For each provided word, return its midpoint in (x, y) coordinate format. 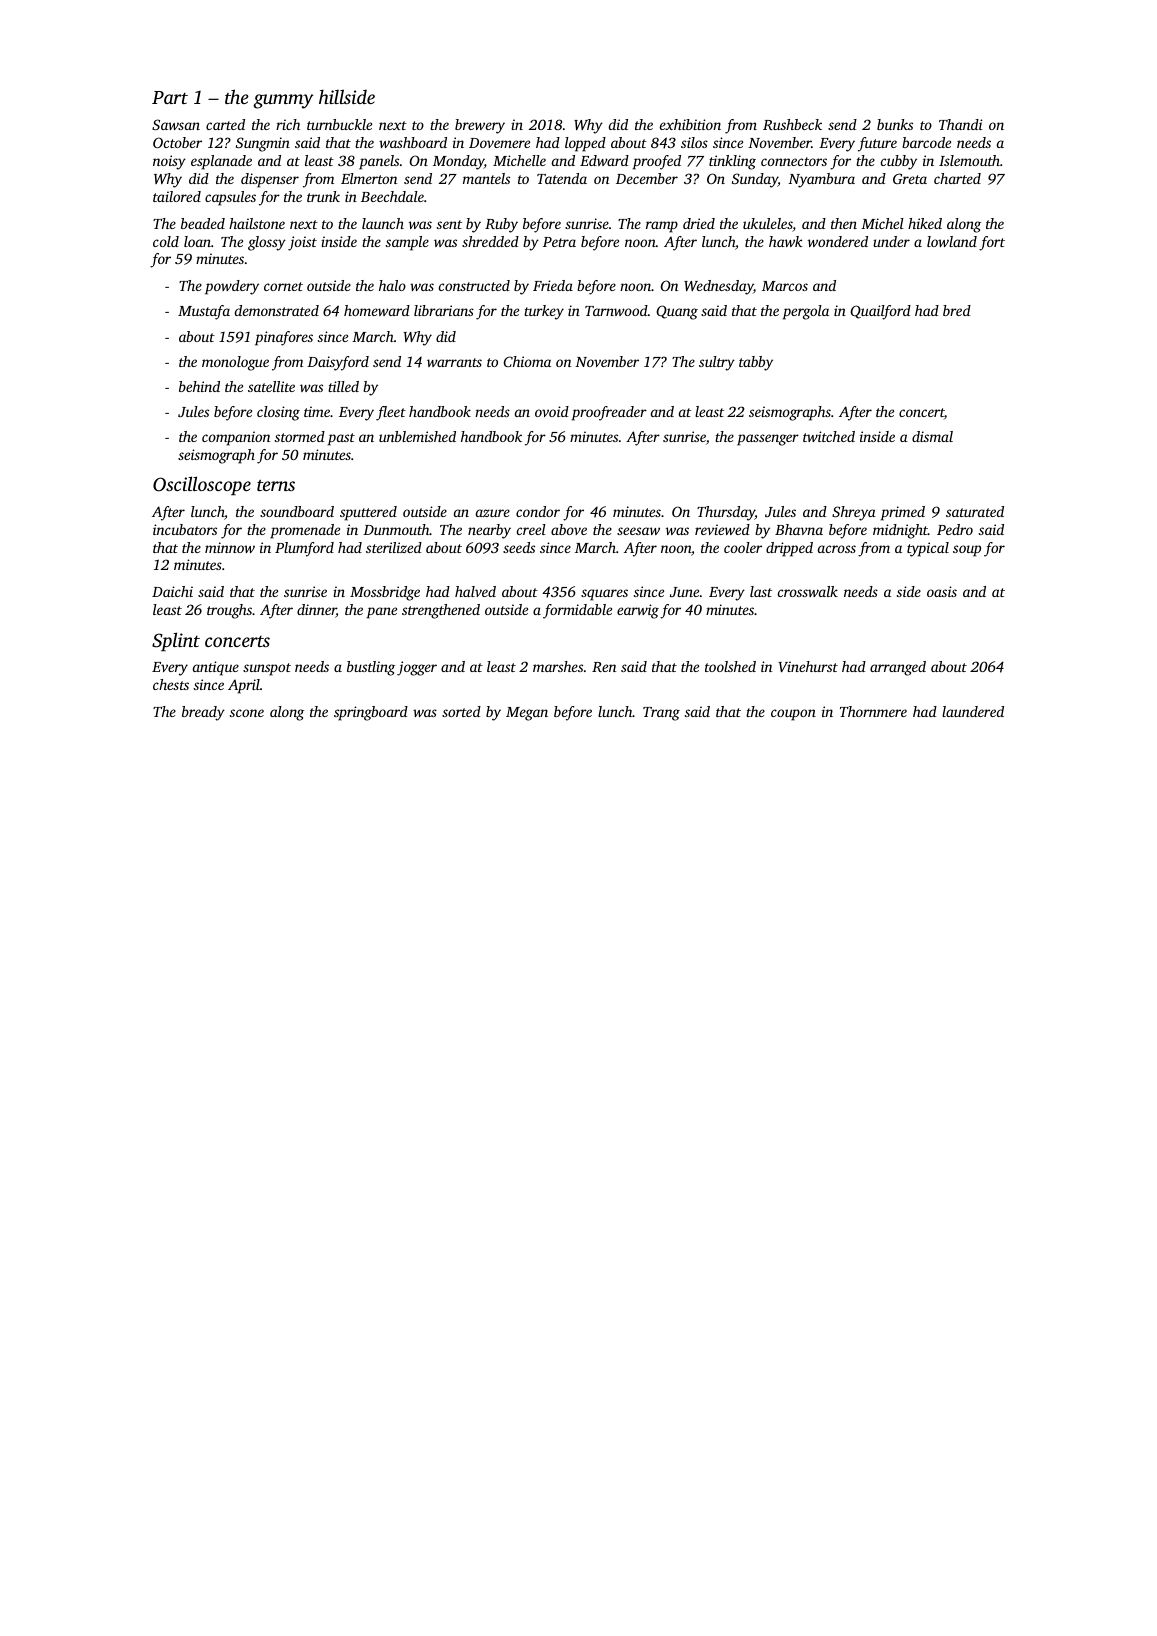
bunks (895, 124)
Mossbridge (385, 593)
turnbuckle (339, 124)
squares (604, 595)
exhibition (690, 124)
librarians (444, 310)
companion (236, 438)
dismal (932, 436)
